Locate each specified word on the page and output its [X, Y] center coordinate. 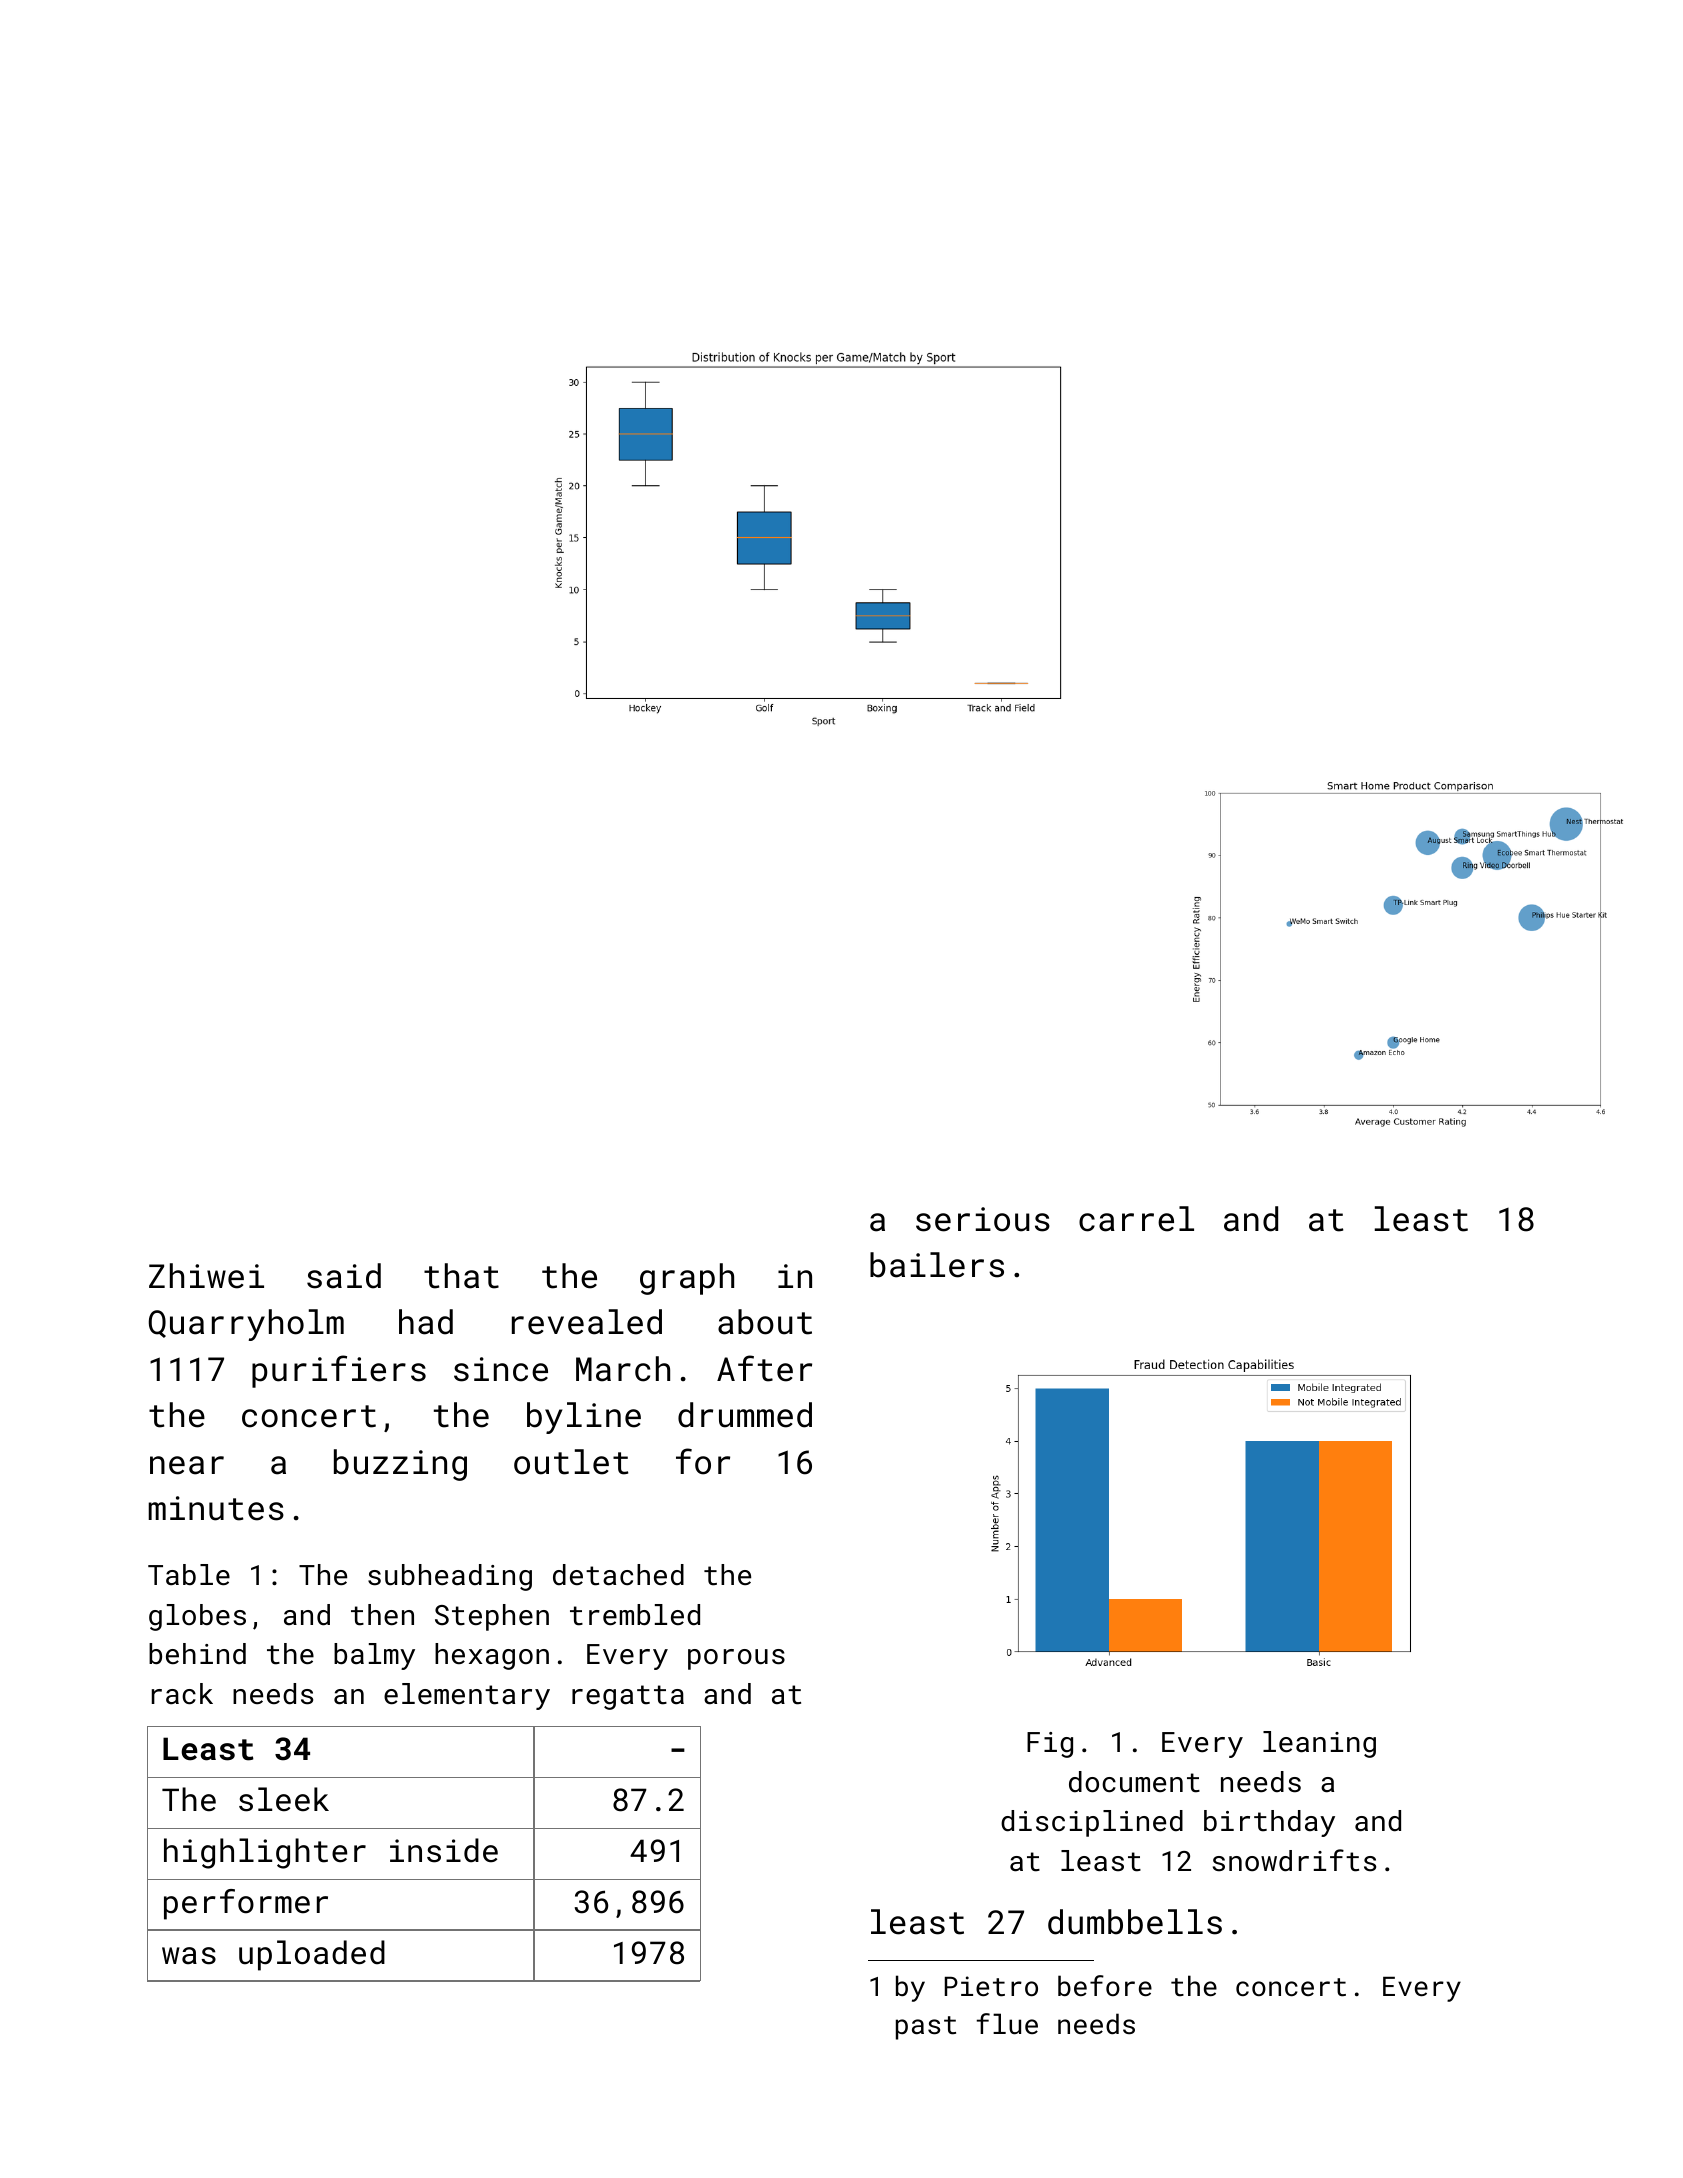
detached [618, 1575]
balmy [374, 1656]
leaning [1319, 1744]
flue [1007, 2023]
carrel [1136, 1219]
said [344, 1276]
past [926, 2028]
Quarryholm [246, 1325]
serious [983, 1219]
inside [444, 1850]
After [764, 1368]
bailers [937, 1265]
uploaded [312, 1955]
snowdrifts [1294, 1860]
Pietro [991, 1986]
